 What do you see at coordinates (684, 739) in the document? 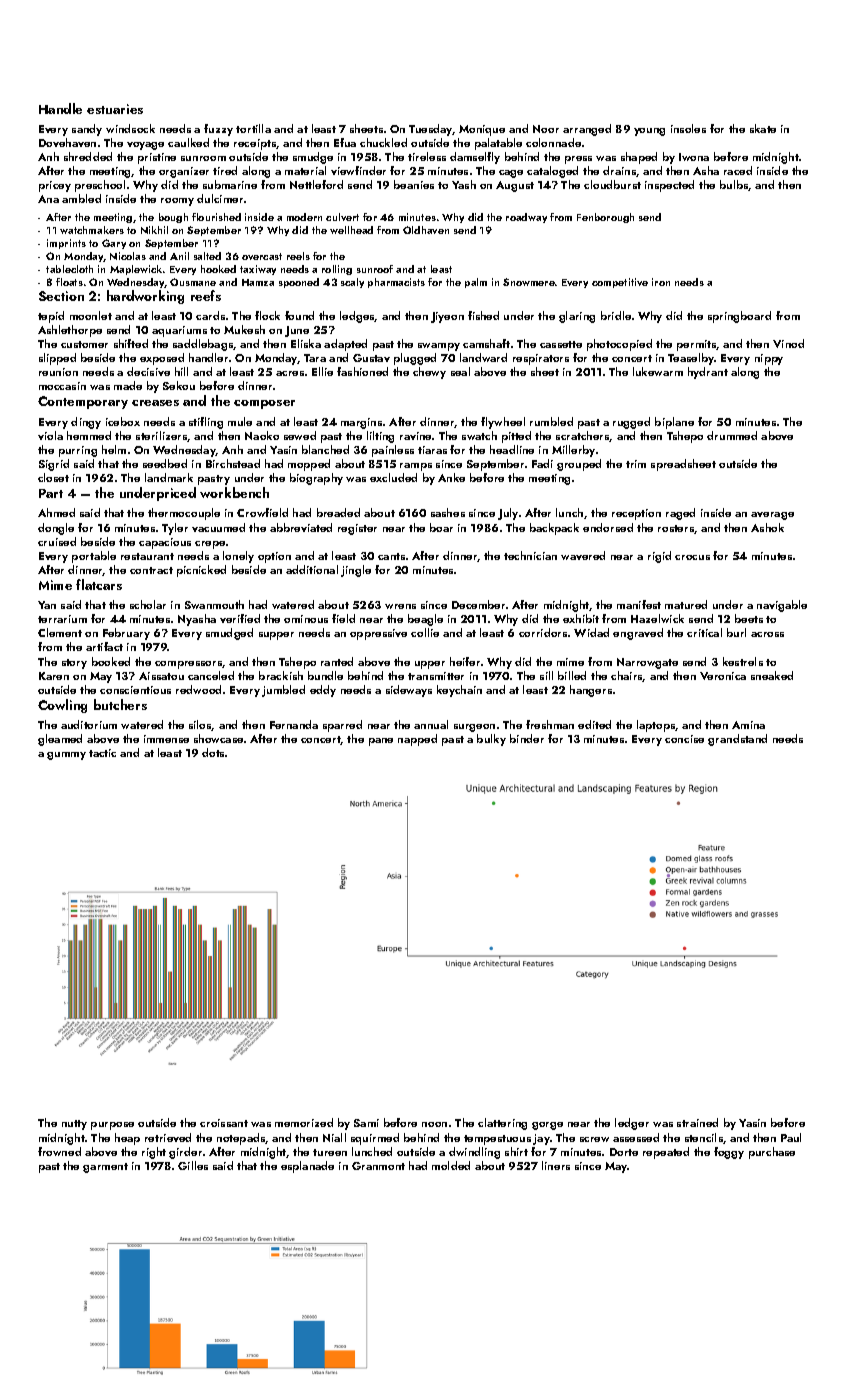
I see `concise` at bounding box center [684, 739].
